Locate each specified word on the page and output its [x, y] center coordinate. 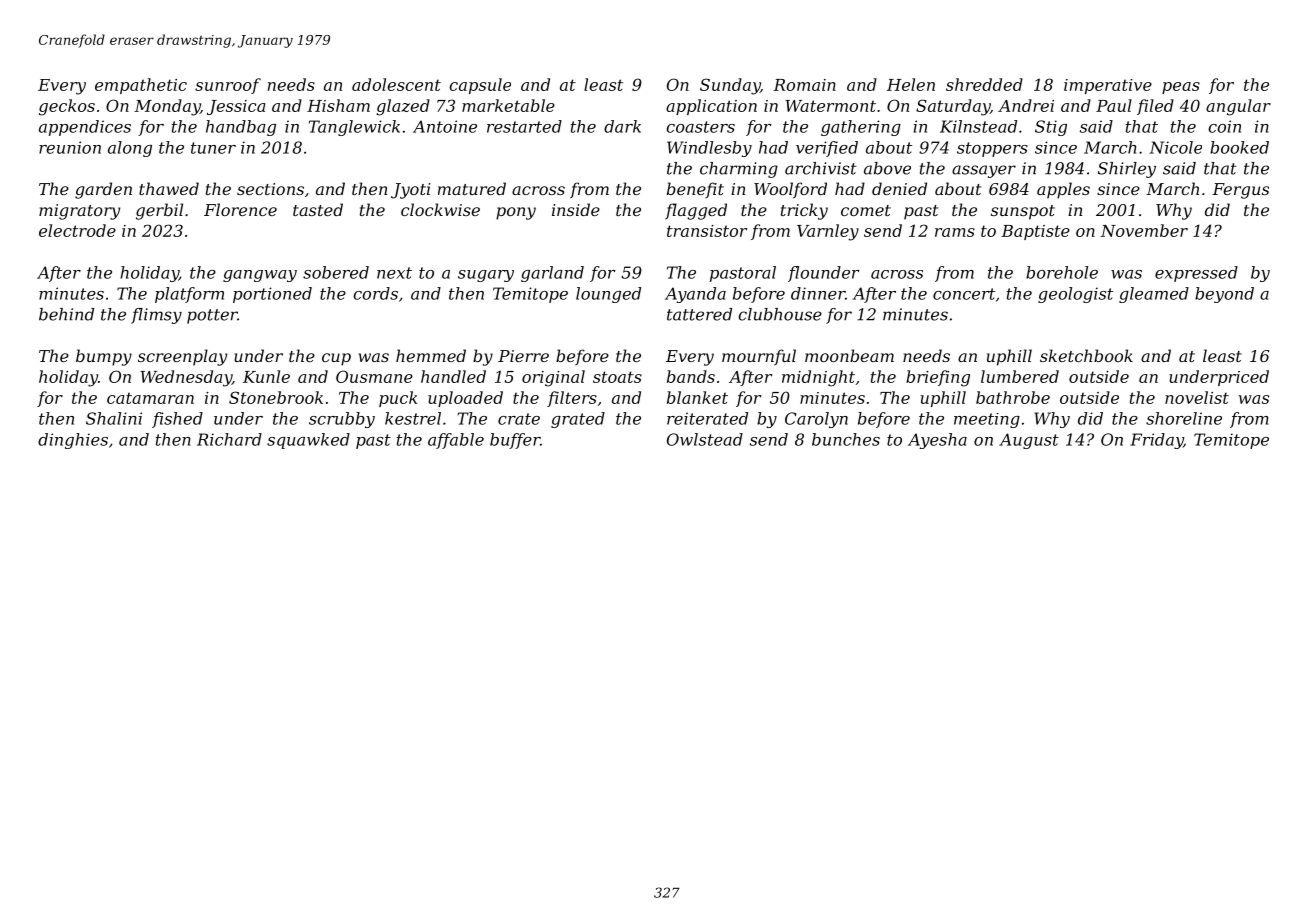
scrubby [342, 420]
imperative [1108, 86]
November [1144, 230]
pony [516, 213]
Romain [804, 85]
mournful [759, 357]
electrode [77, 230]
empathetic [141, 86]
